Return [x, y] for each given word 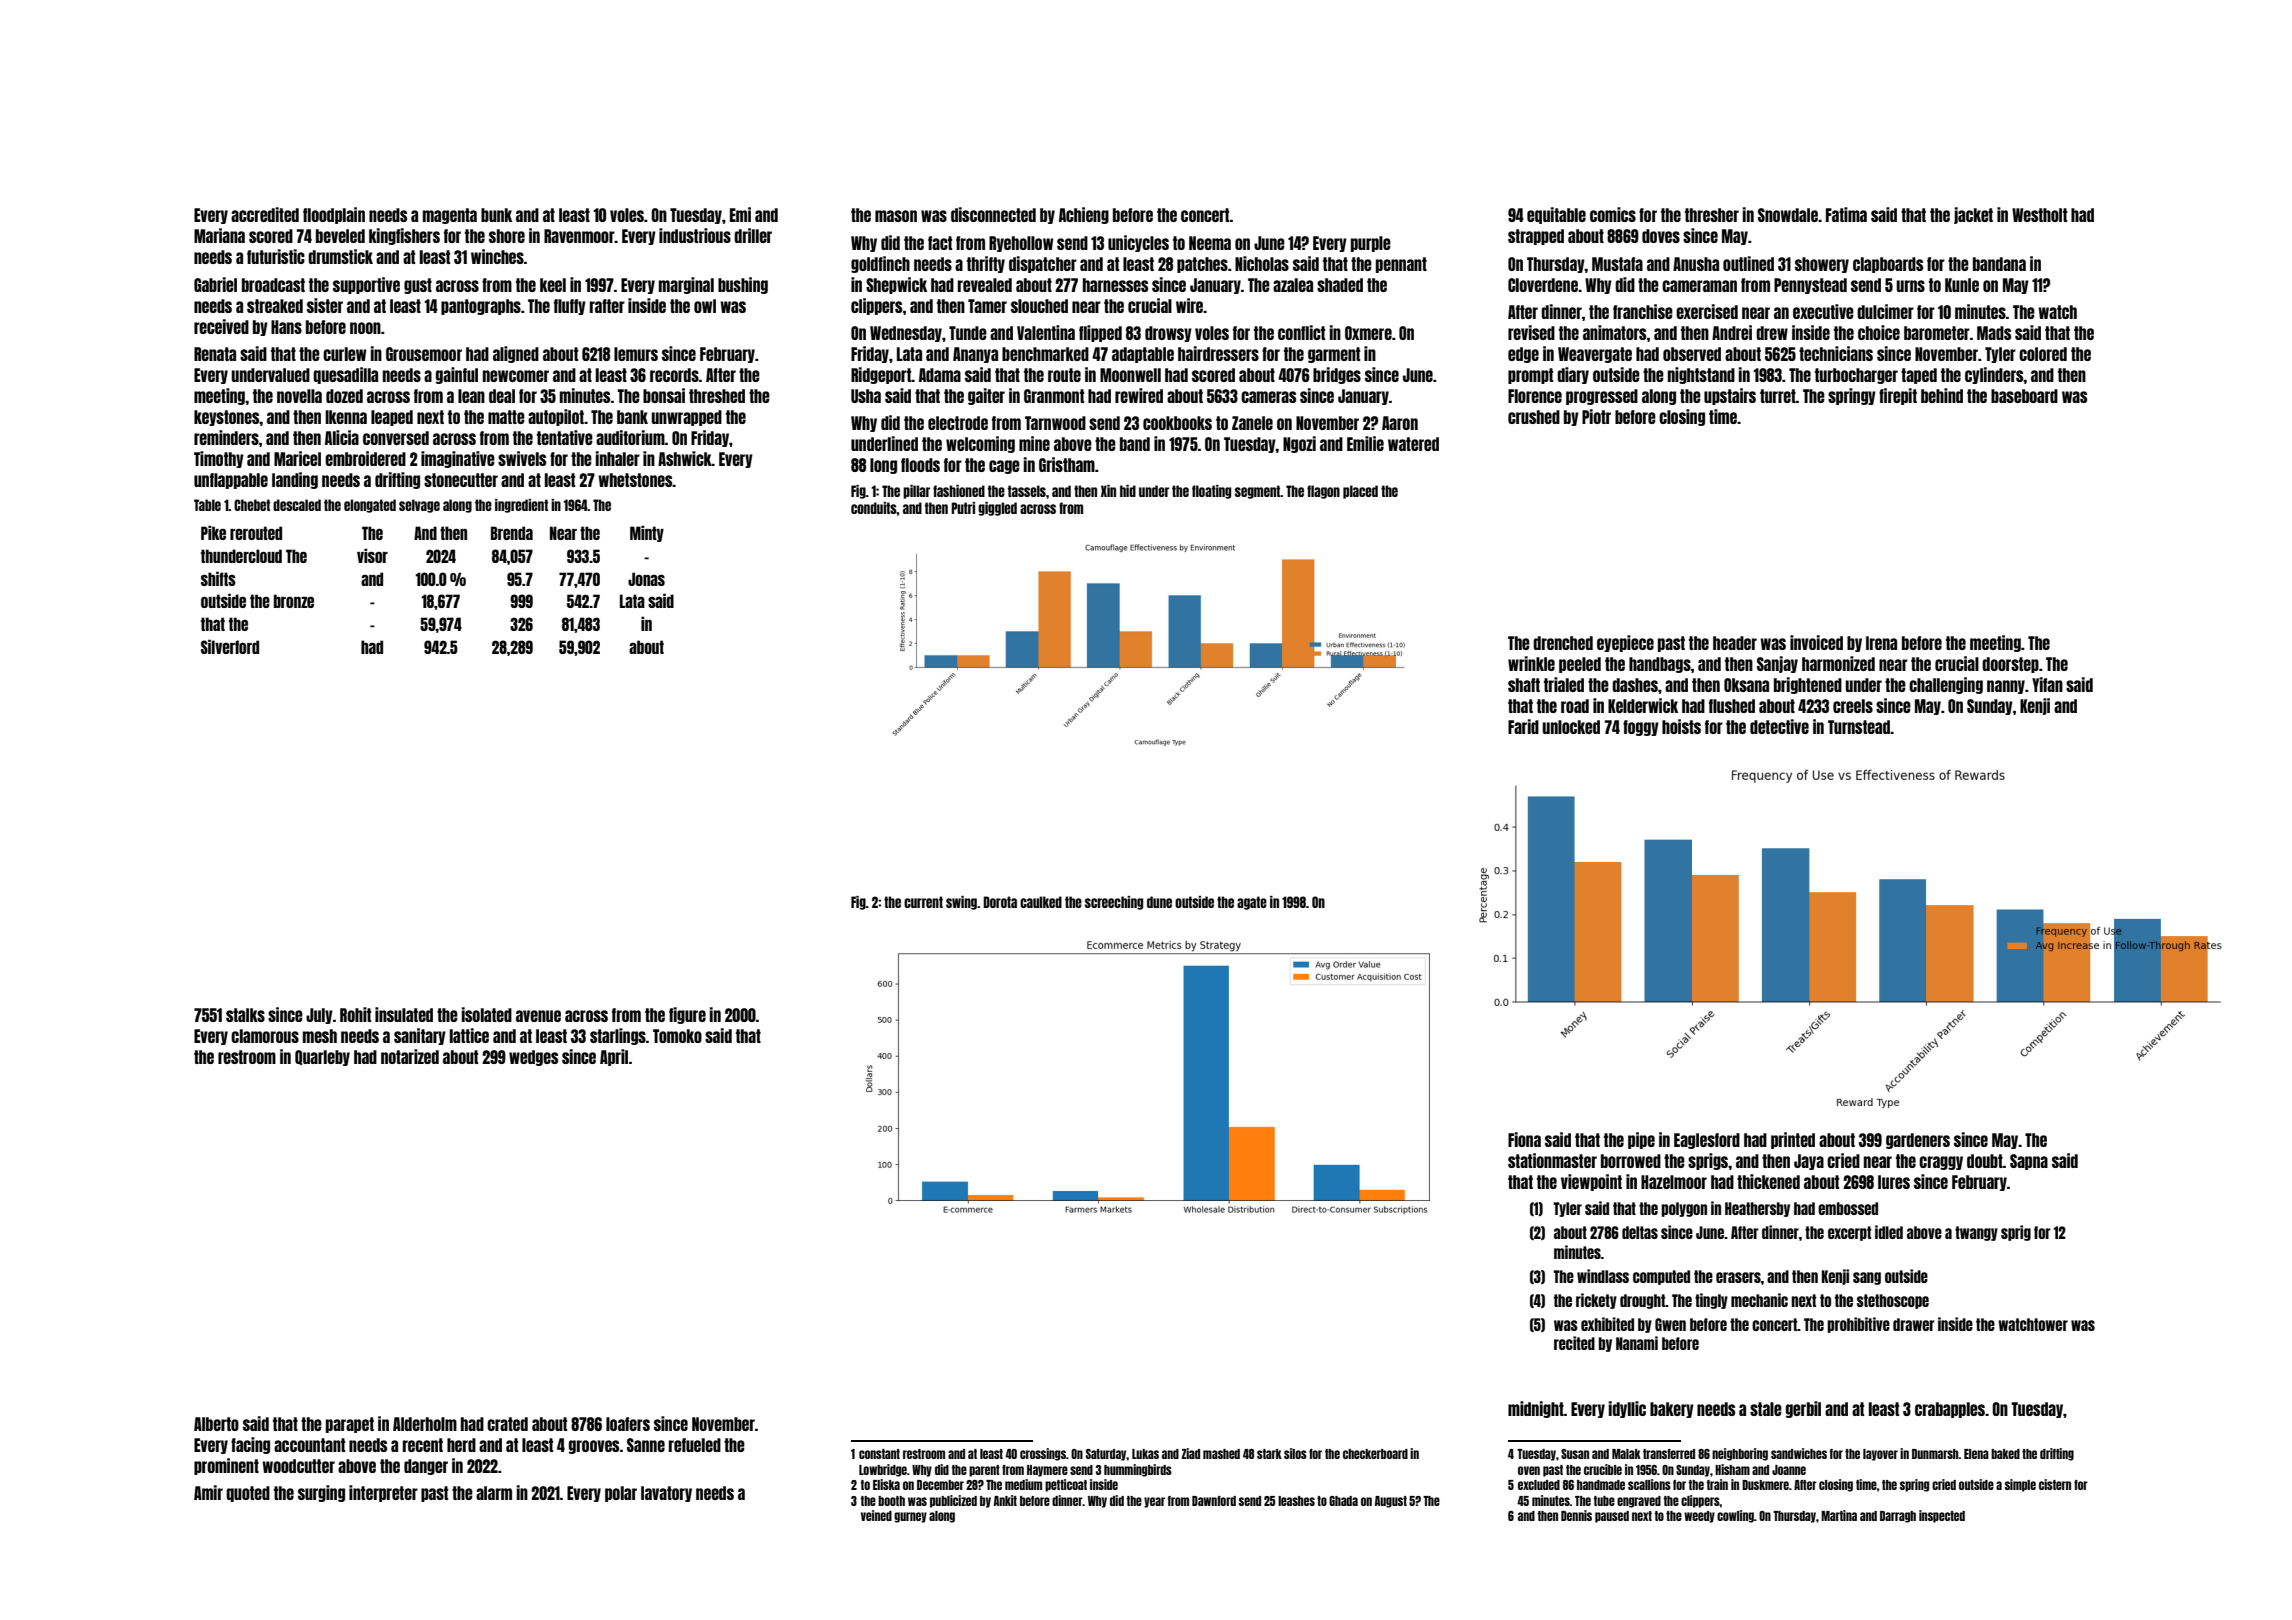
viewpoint [1591, 1182]
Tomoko [677, 1036]
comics [1613, 214]
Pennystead [1810, 286]
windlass [1603, 1276]
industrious [695, 235]
